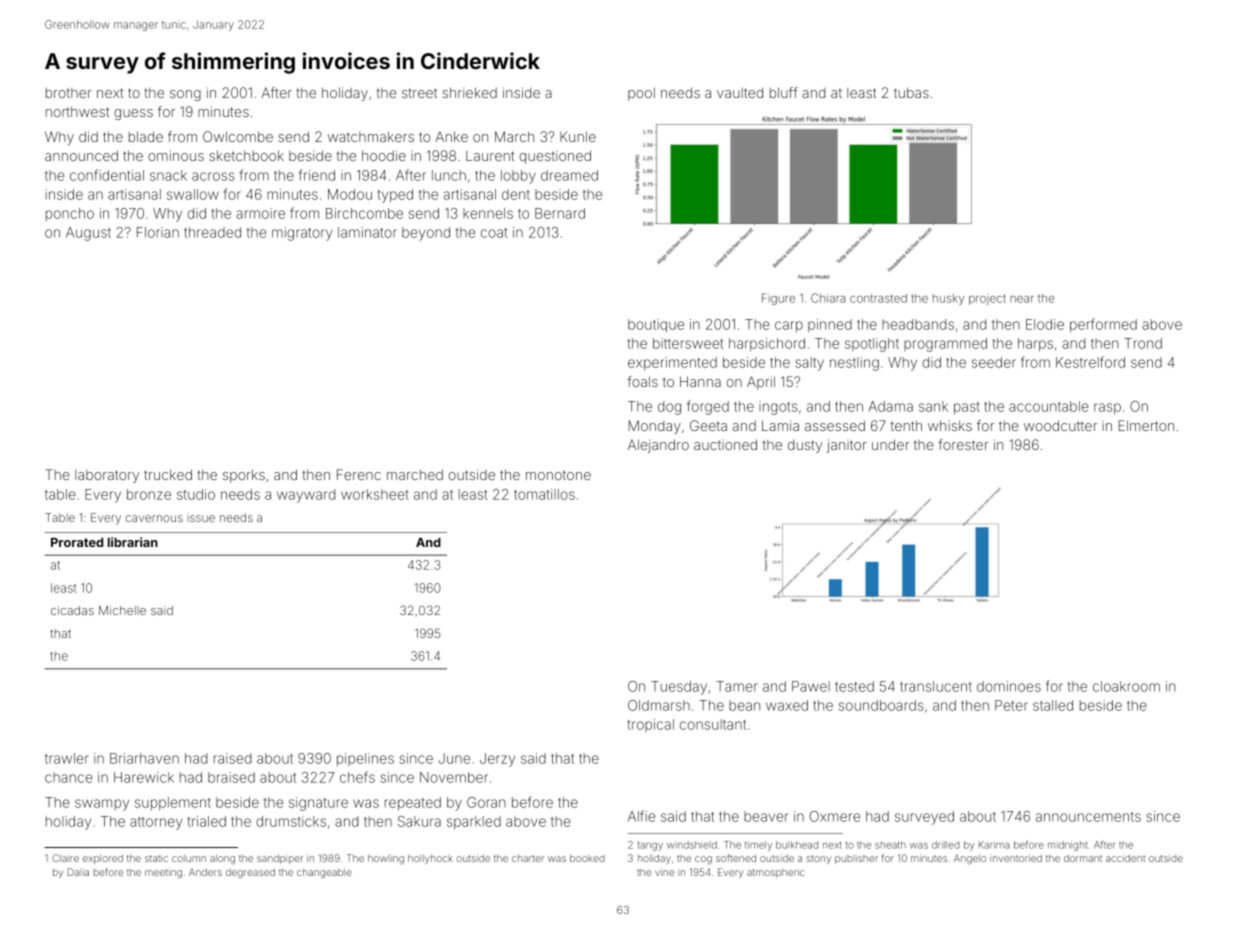  I want to click on tested, so click(854, 686).
